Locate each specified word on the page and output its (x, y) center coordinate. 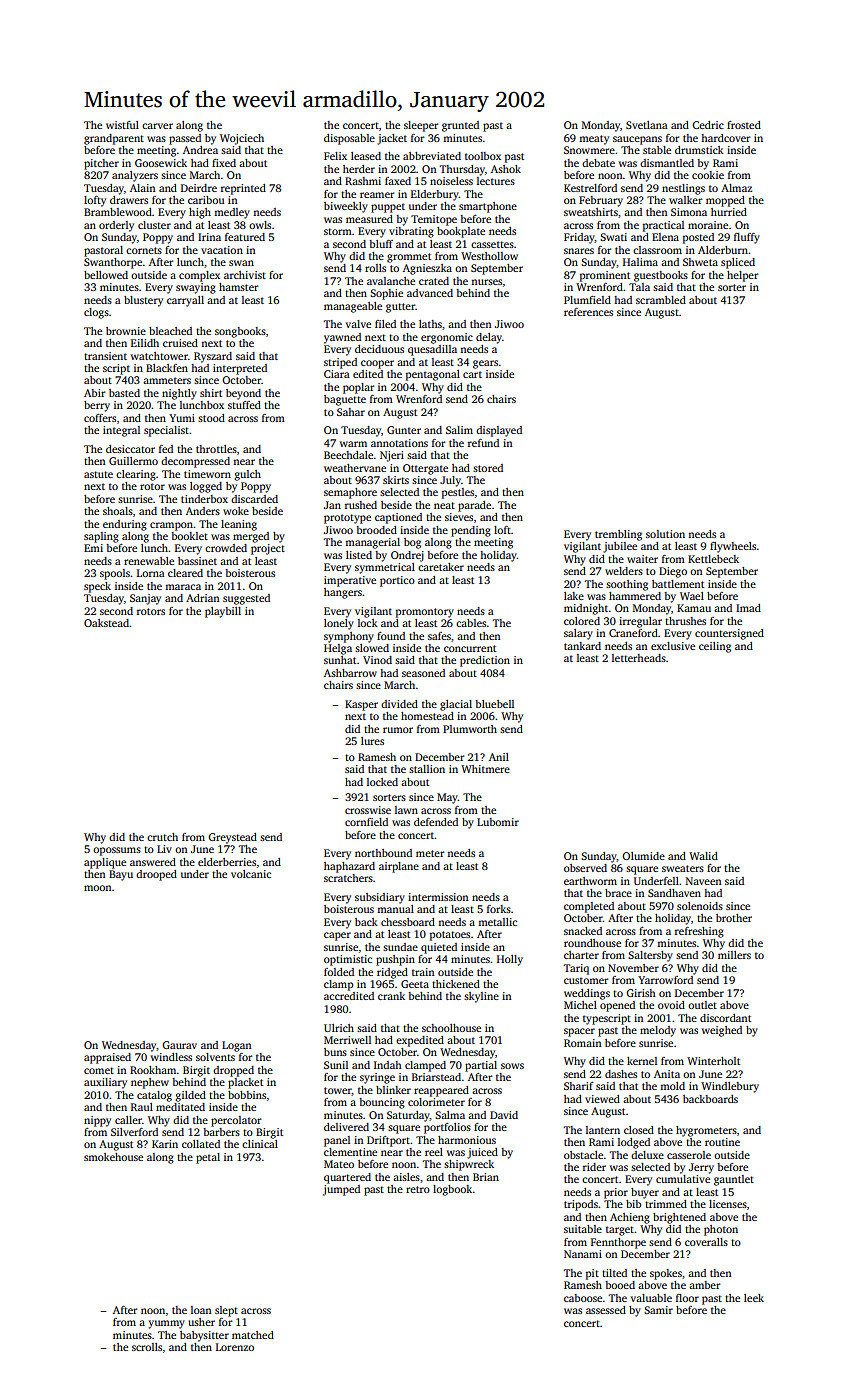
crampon (171, 526)
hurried (729, 212)
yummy (167, 1324)
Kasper (361, 705)
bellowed (106, 275)
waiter (642, 559)
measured (369, 219)
